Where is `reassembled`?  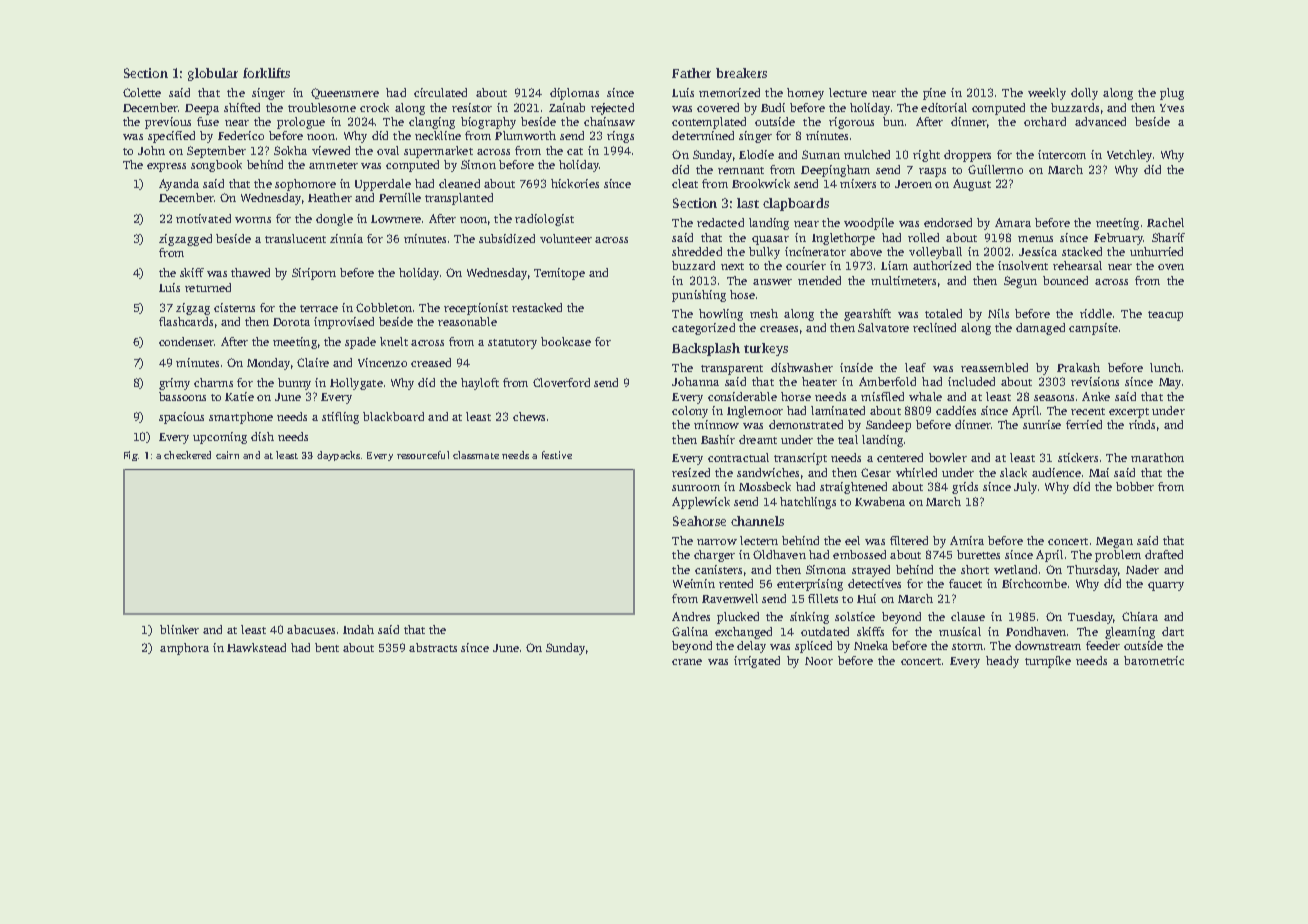 reassembled is located at coordinates (994, 367).
